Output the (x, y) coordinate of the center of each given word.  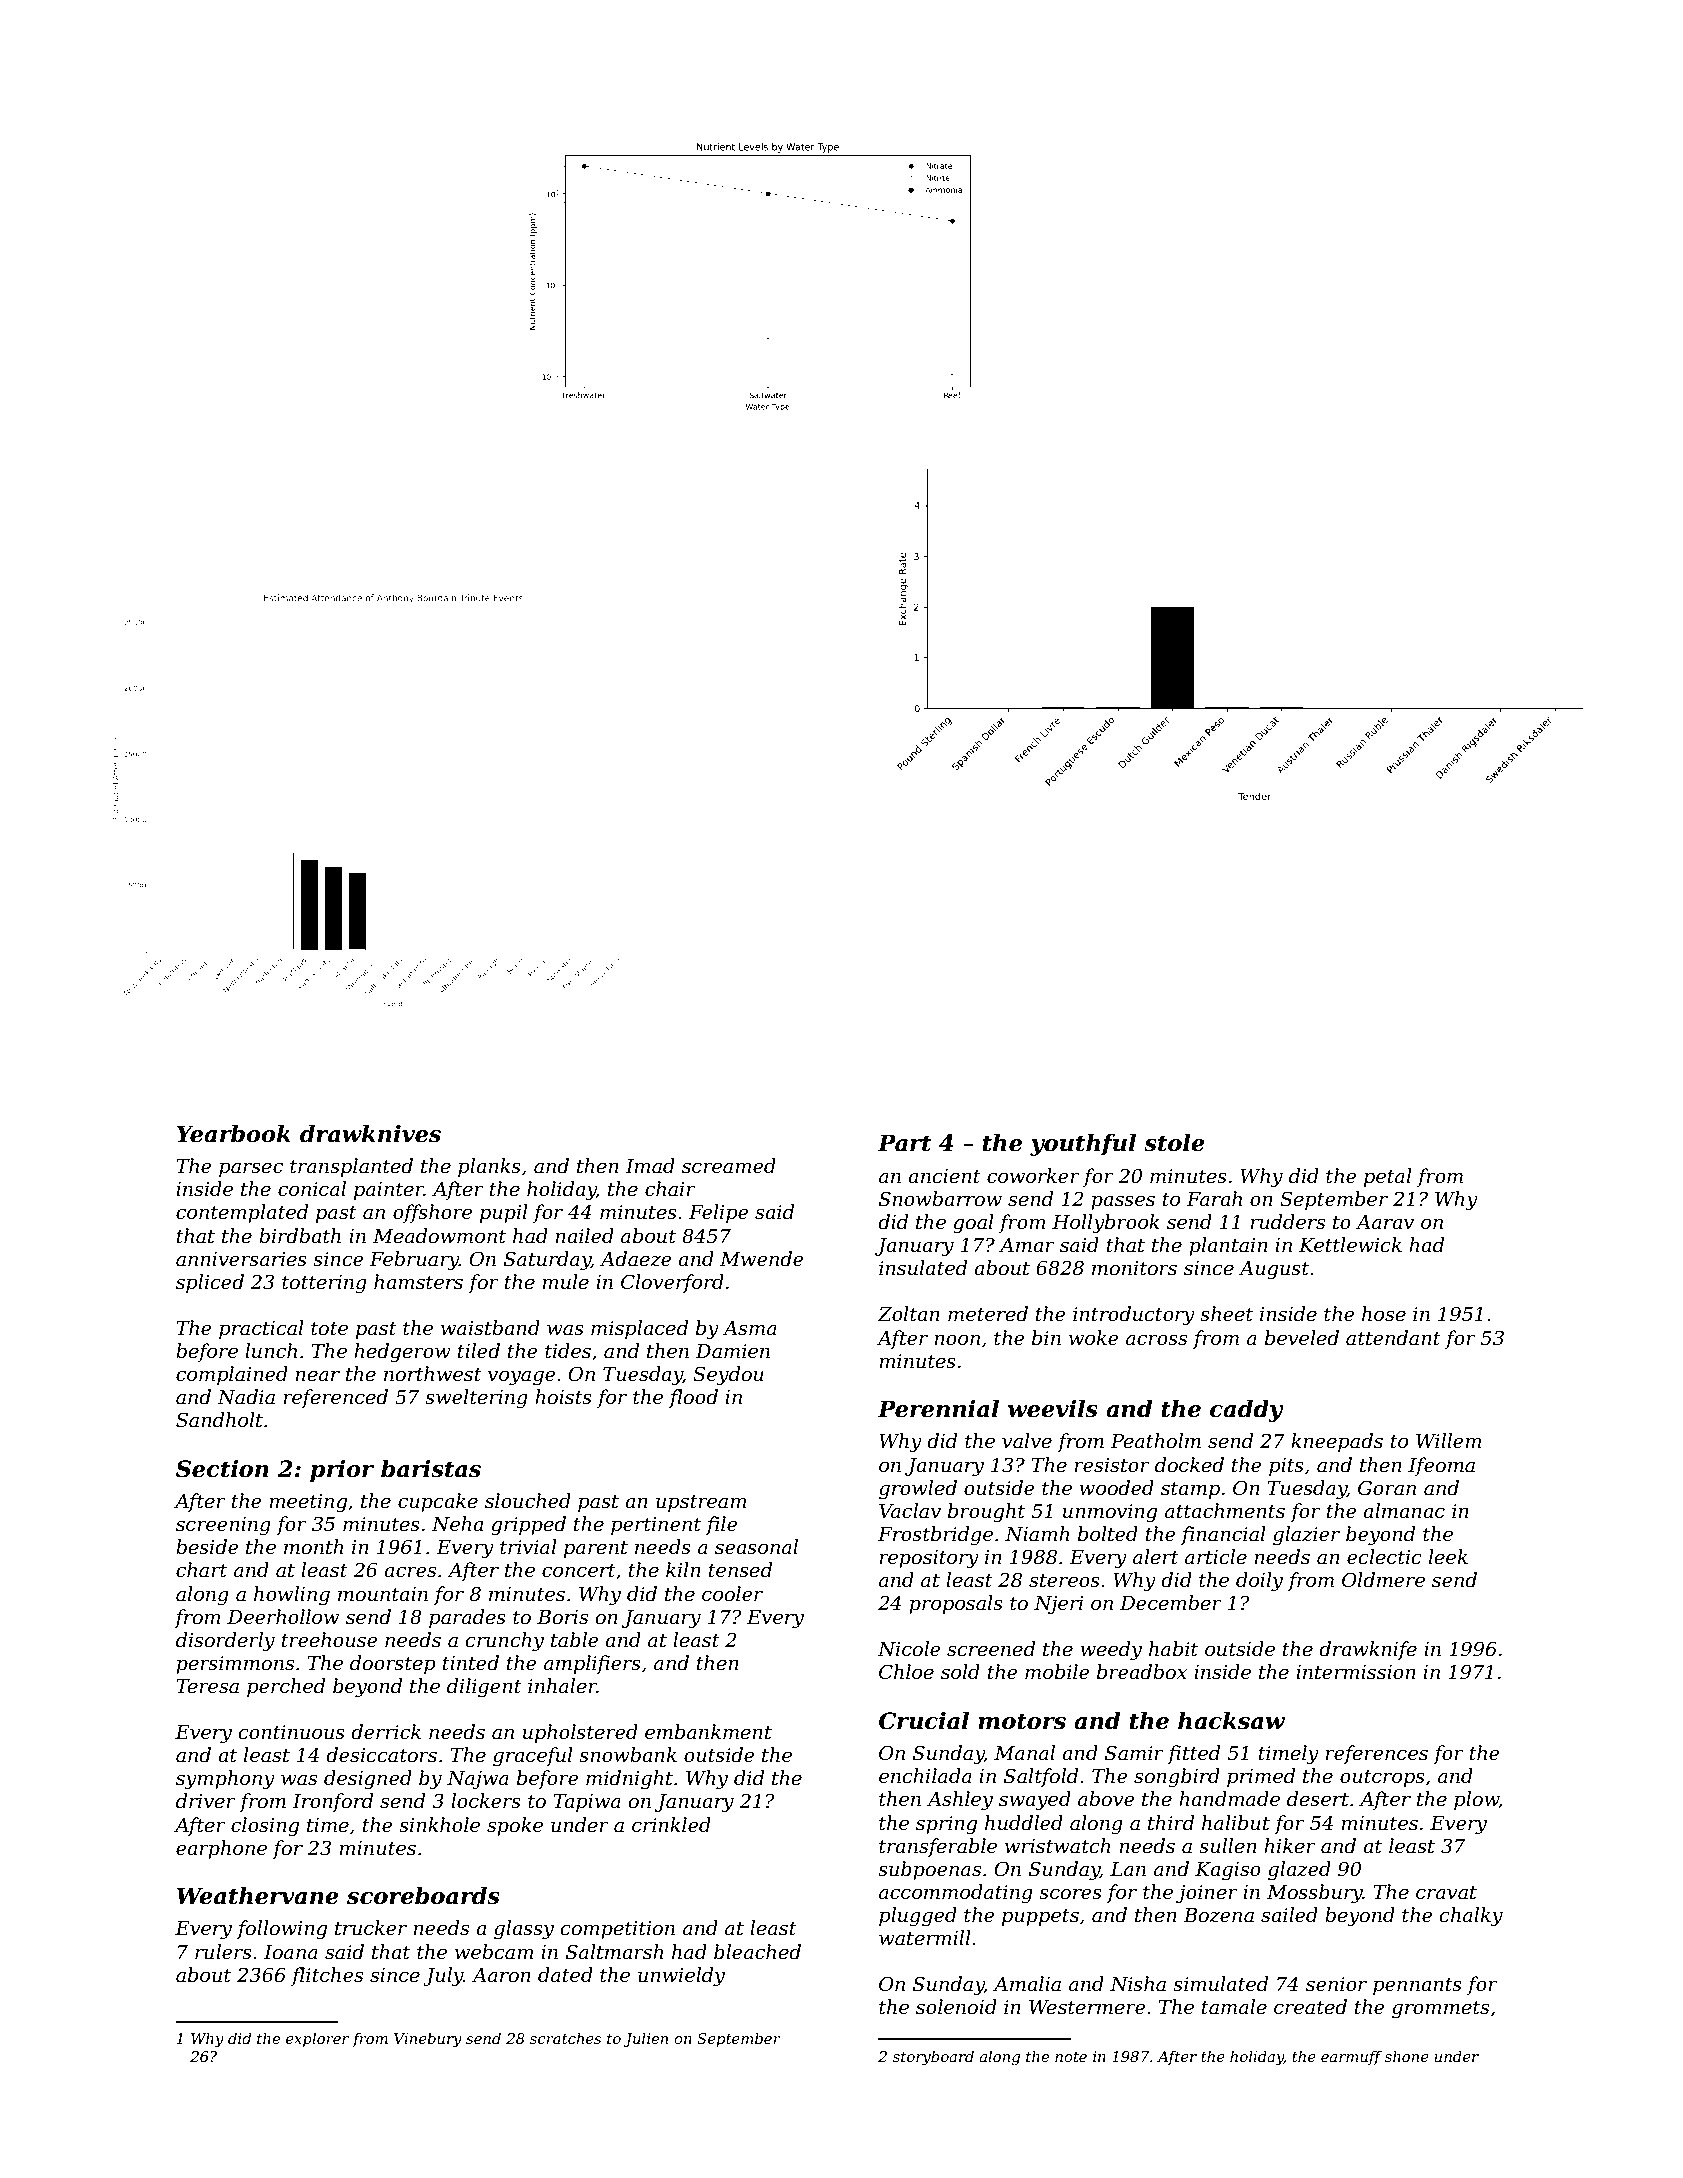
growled (918, 1490)
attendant (1393, 1338)
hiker (1290, 1846)
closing (265, 1827)
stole (1174, 1143)
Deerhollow (283, 1617)
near (317, 1376)
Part (904, 1143)
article (1216, 1557)
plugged (918, 1917)
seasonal (756, 1547)
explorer (317, 2039)
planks (489, 1167)
